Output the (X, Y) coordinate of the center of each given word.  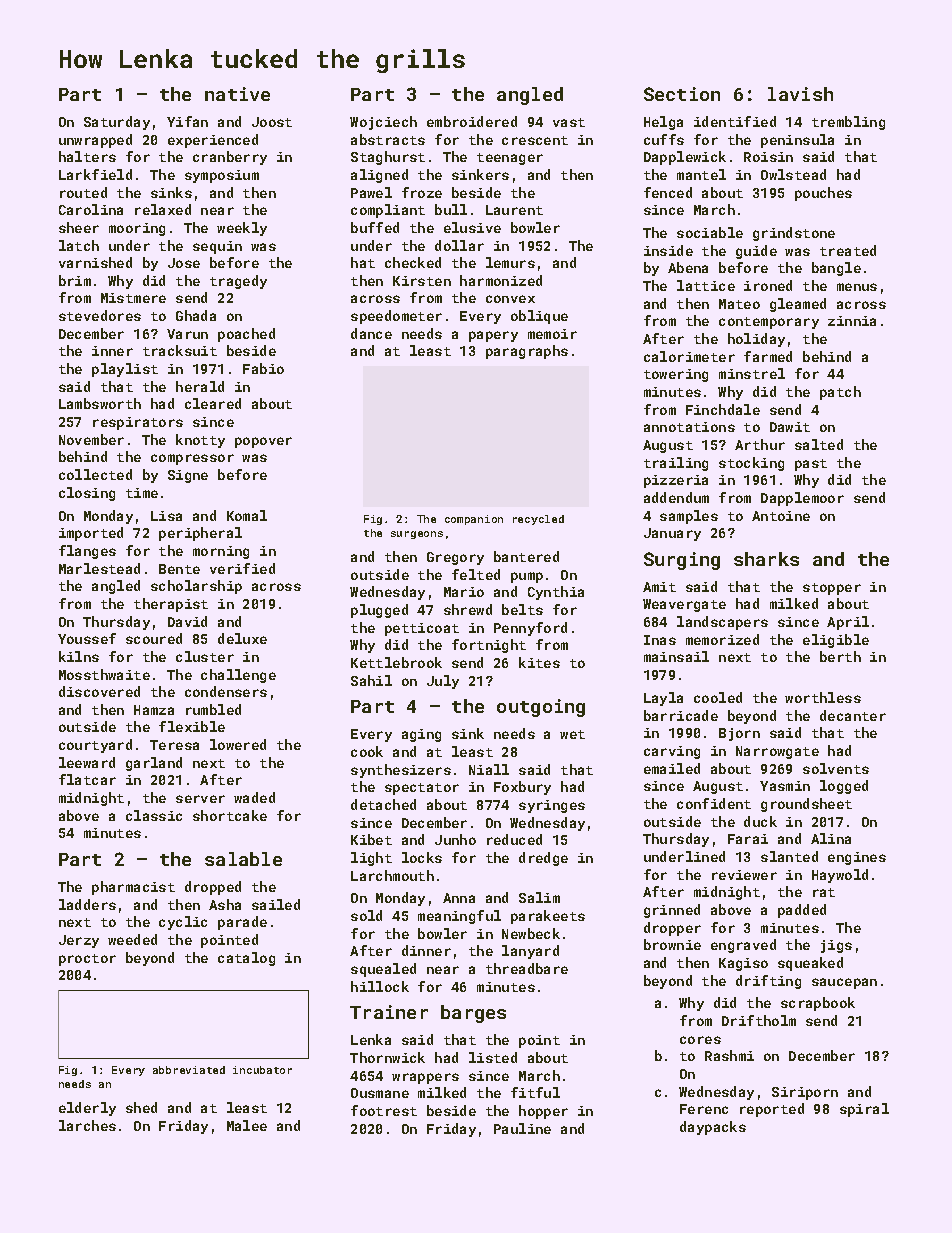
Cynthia (556, 593)
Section (682, 94)
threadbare (527, 968)
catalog (246, 959)
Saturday (117, 123)
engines (857, 858)
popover (263, 442)
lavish (800, 94)
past (811, 465)
